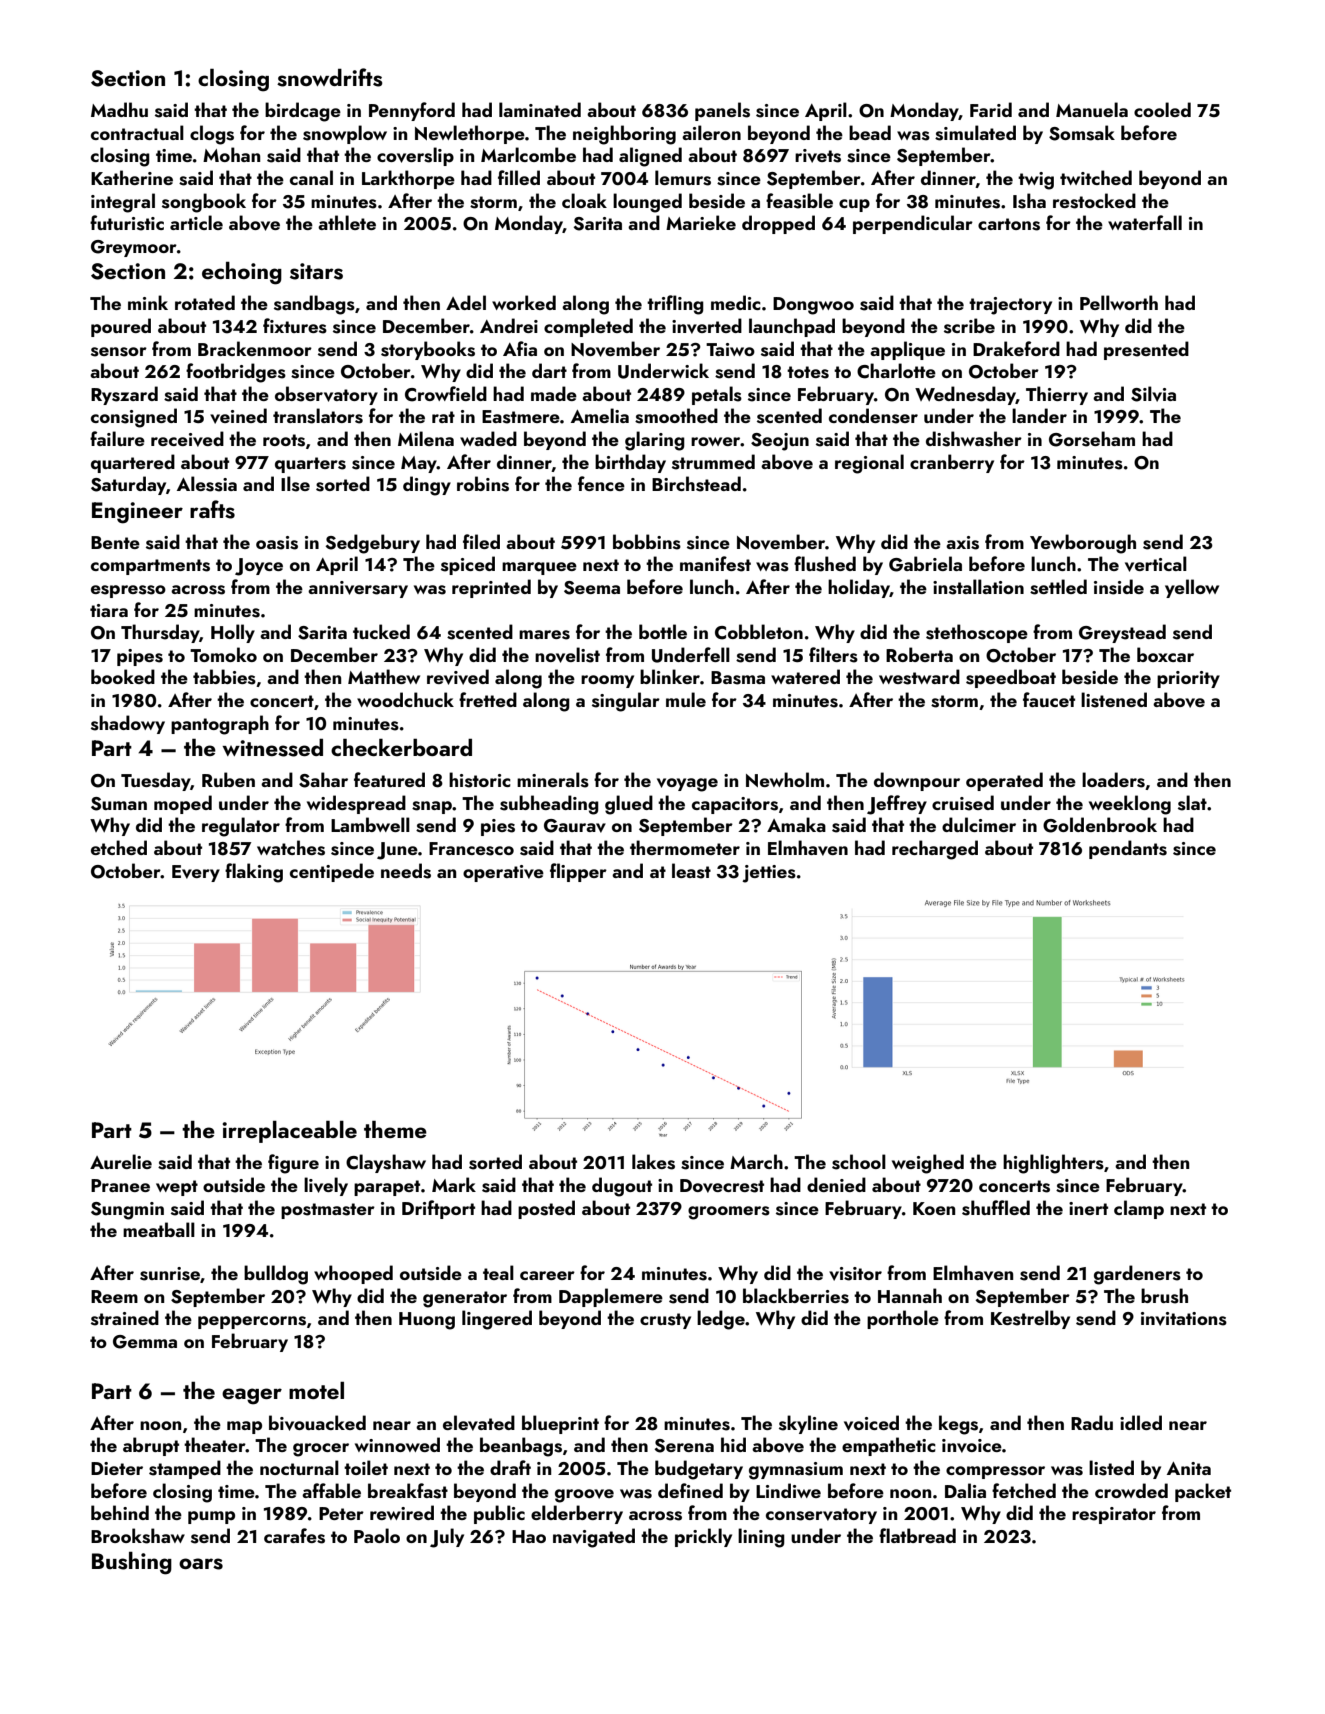  Describe the element at coordinates (471, 849) in the screenshot. I see `Francesco` at that location.
